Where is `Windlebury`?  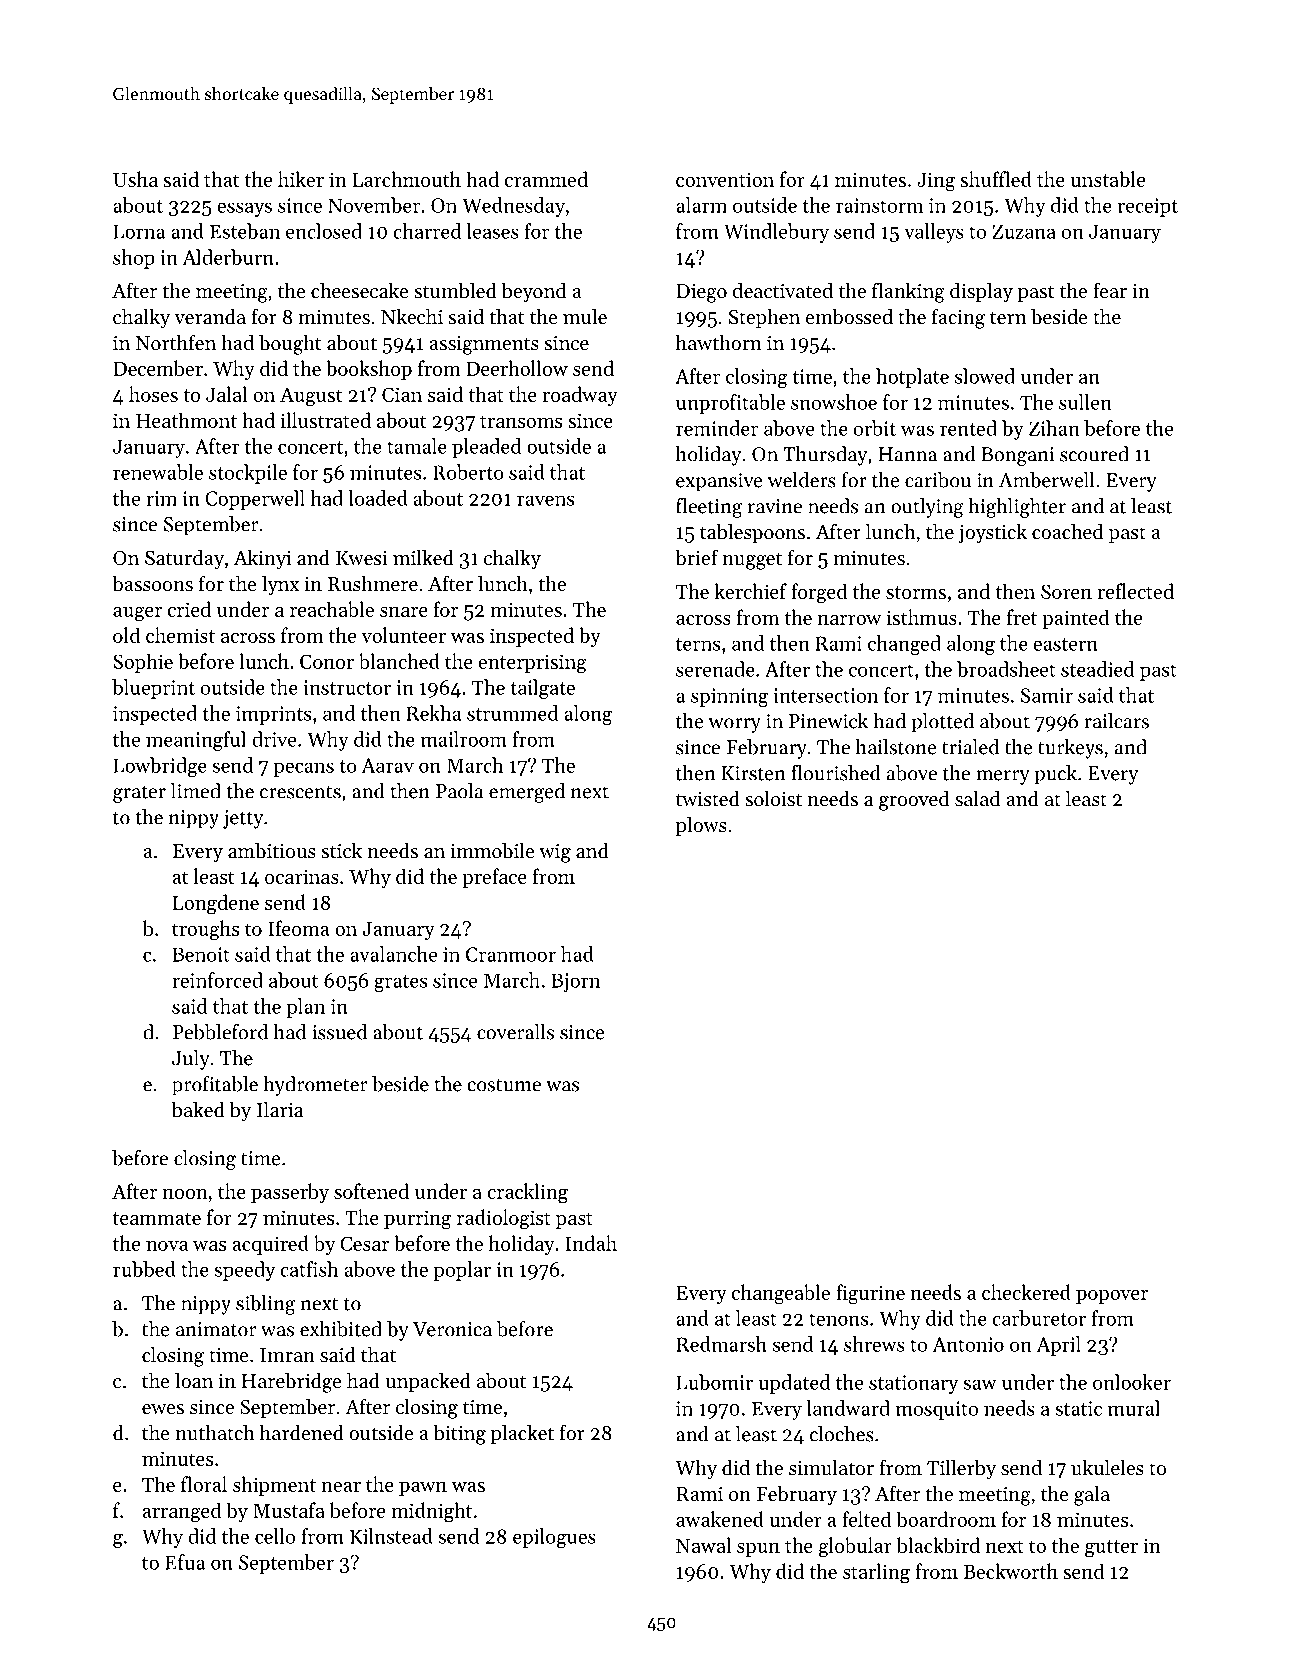 Windlebury is located at coordinates (776, 233).
